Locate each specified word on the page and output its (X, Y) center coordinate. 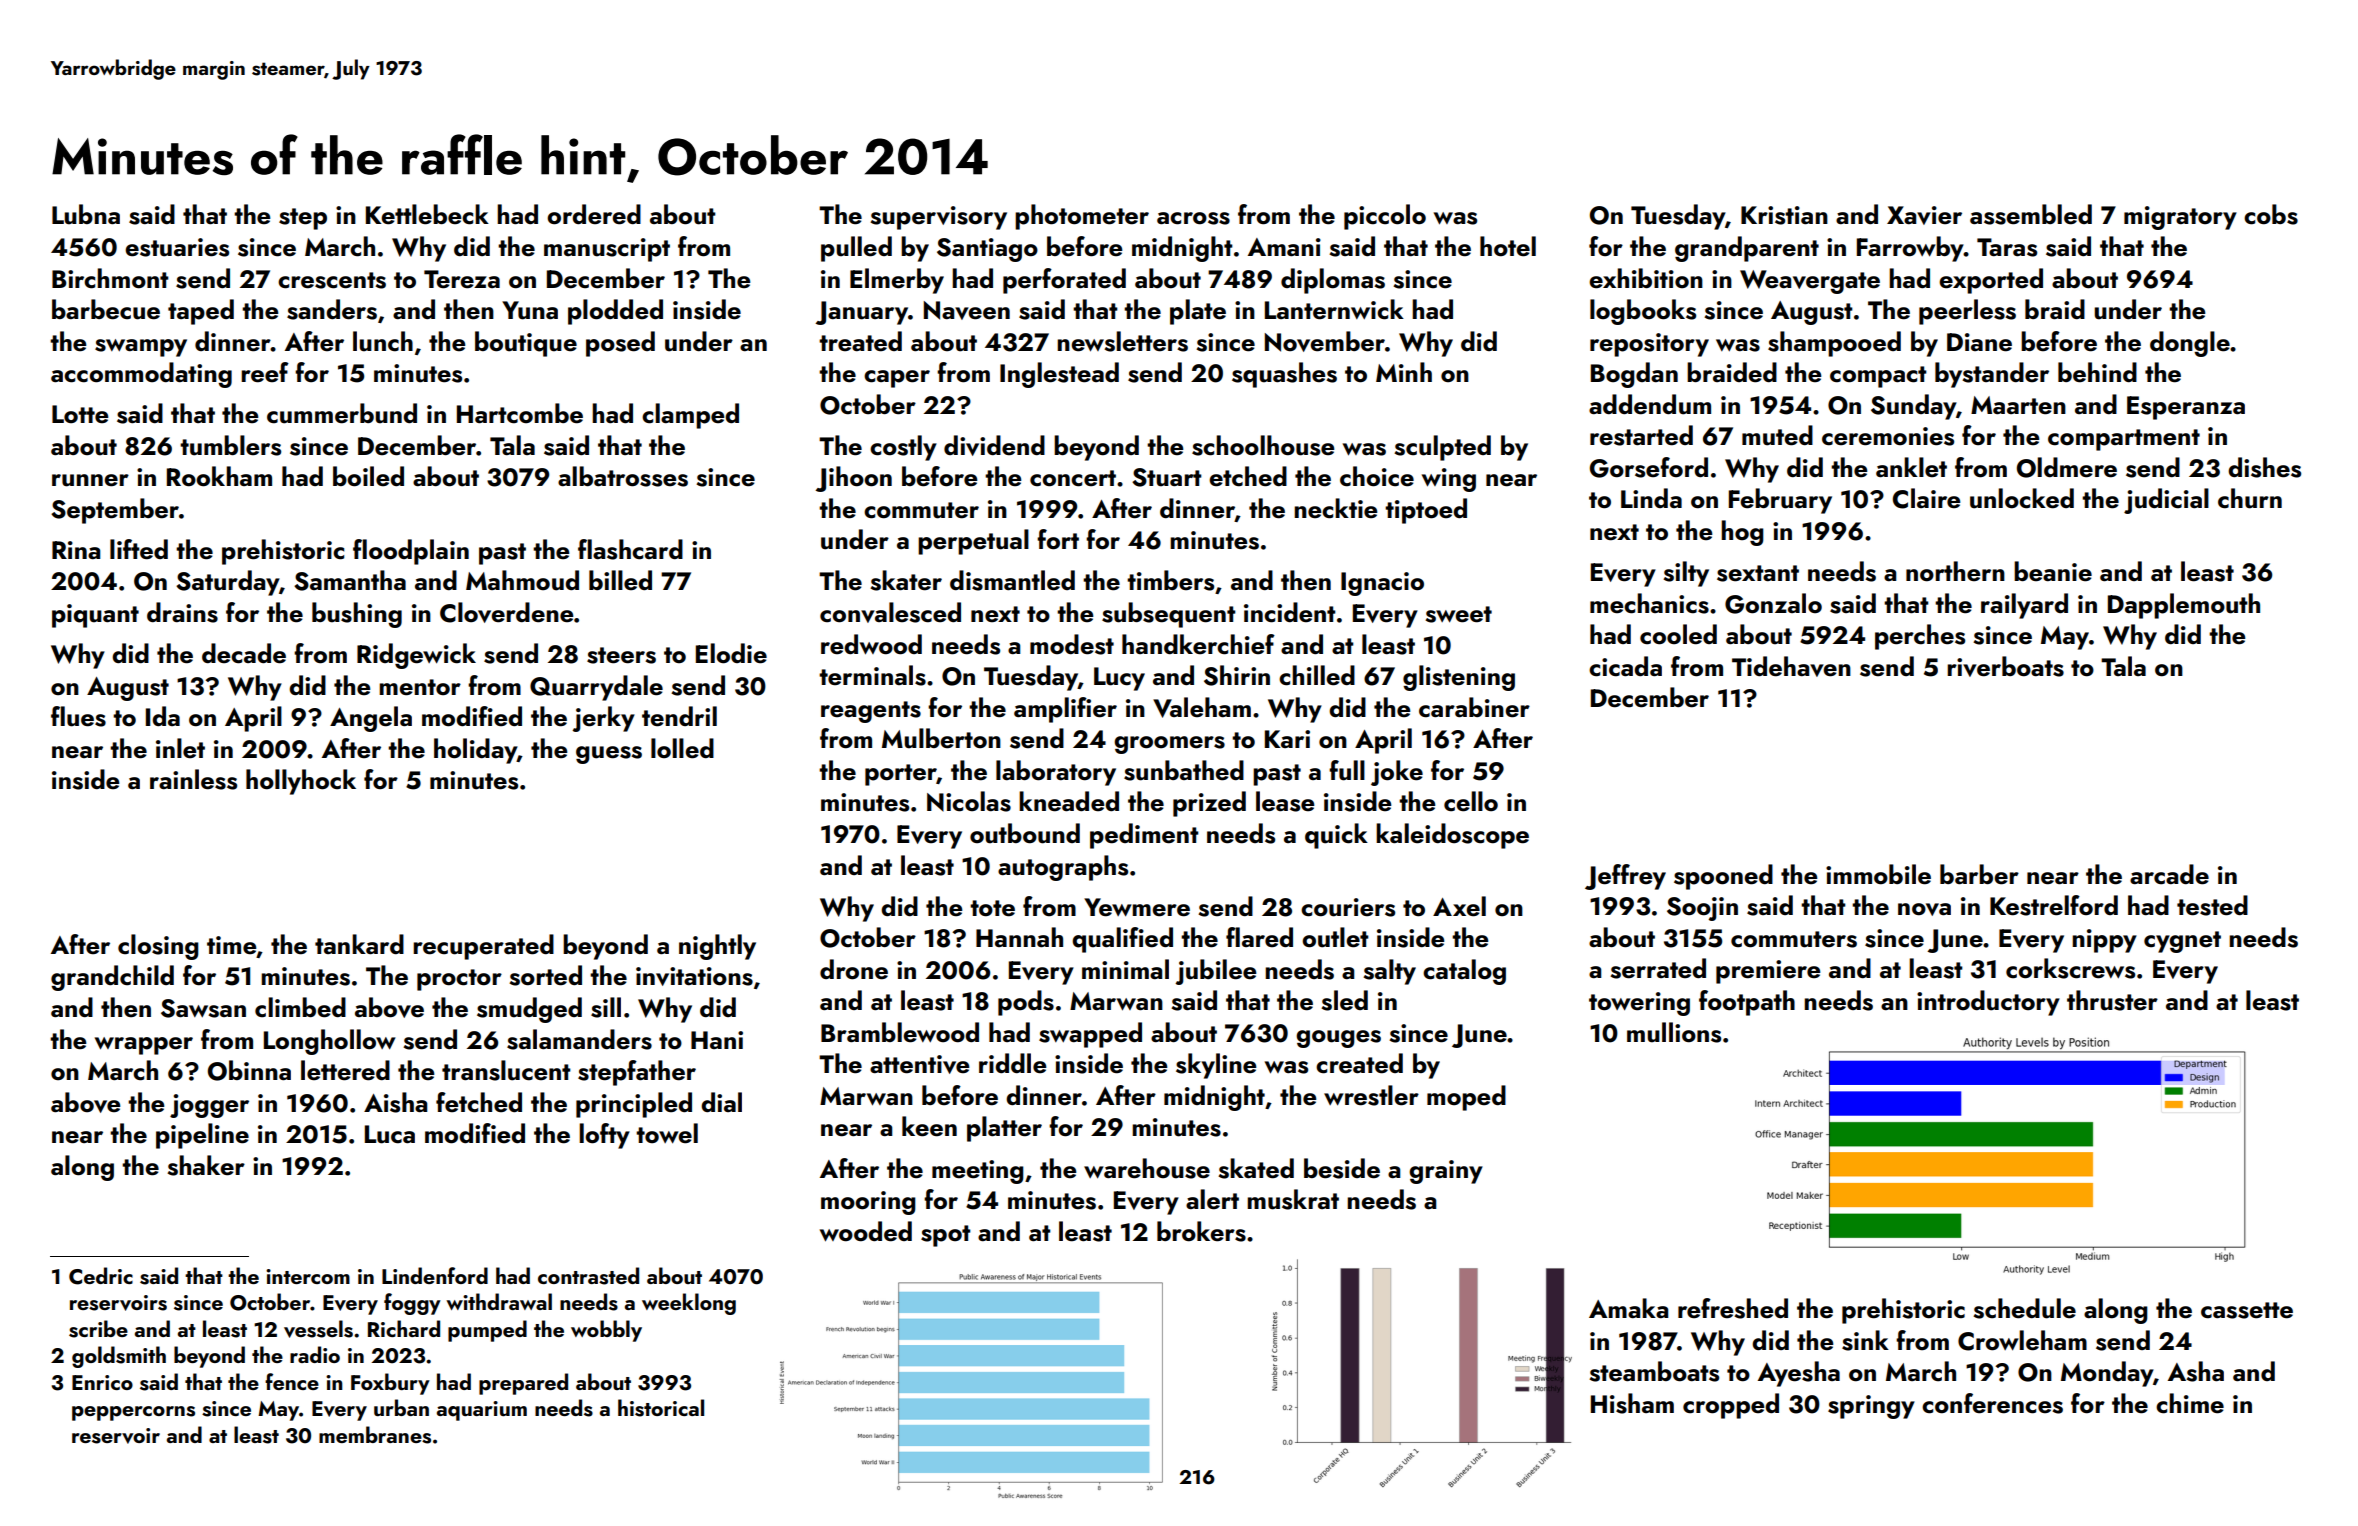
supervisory (938, 218)
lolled (682, 748)
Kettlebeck (427, 214)
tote (992, 908)
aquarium (482, 1411)
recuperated (483, 947)
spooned (1723, 877)
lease (1285, 801)
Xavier (1924, 215)
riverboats (2005, 666)
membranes (375, 1435)
